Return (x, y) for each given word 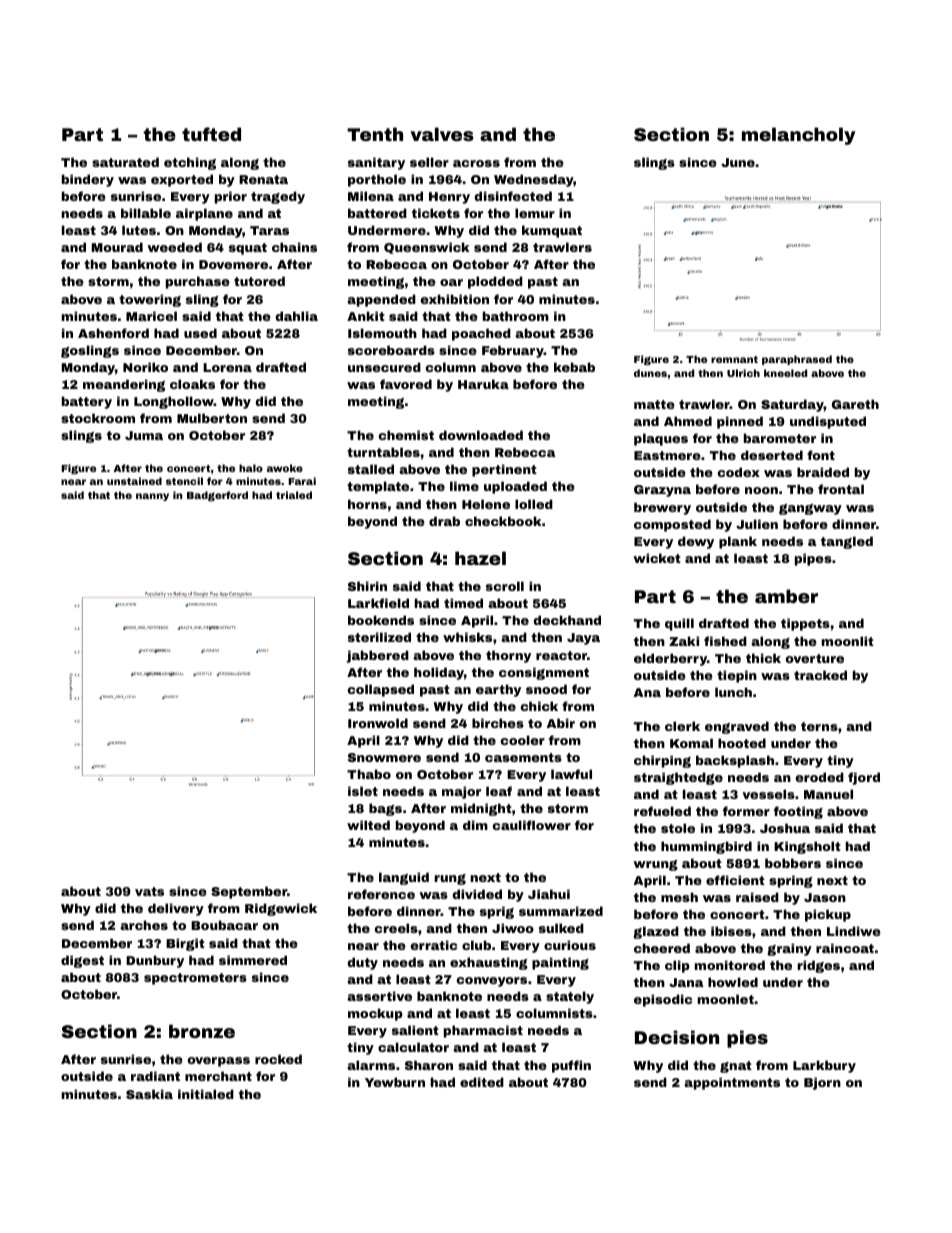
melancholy (798, 136)
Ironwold (378, 723)
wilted (368, 825)
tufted (211, 134)
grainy (789, 949)
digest (82, 961)
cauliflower (532, 825)
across (476, 163)
